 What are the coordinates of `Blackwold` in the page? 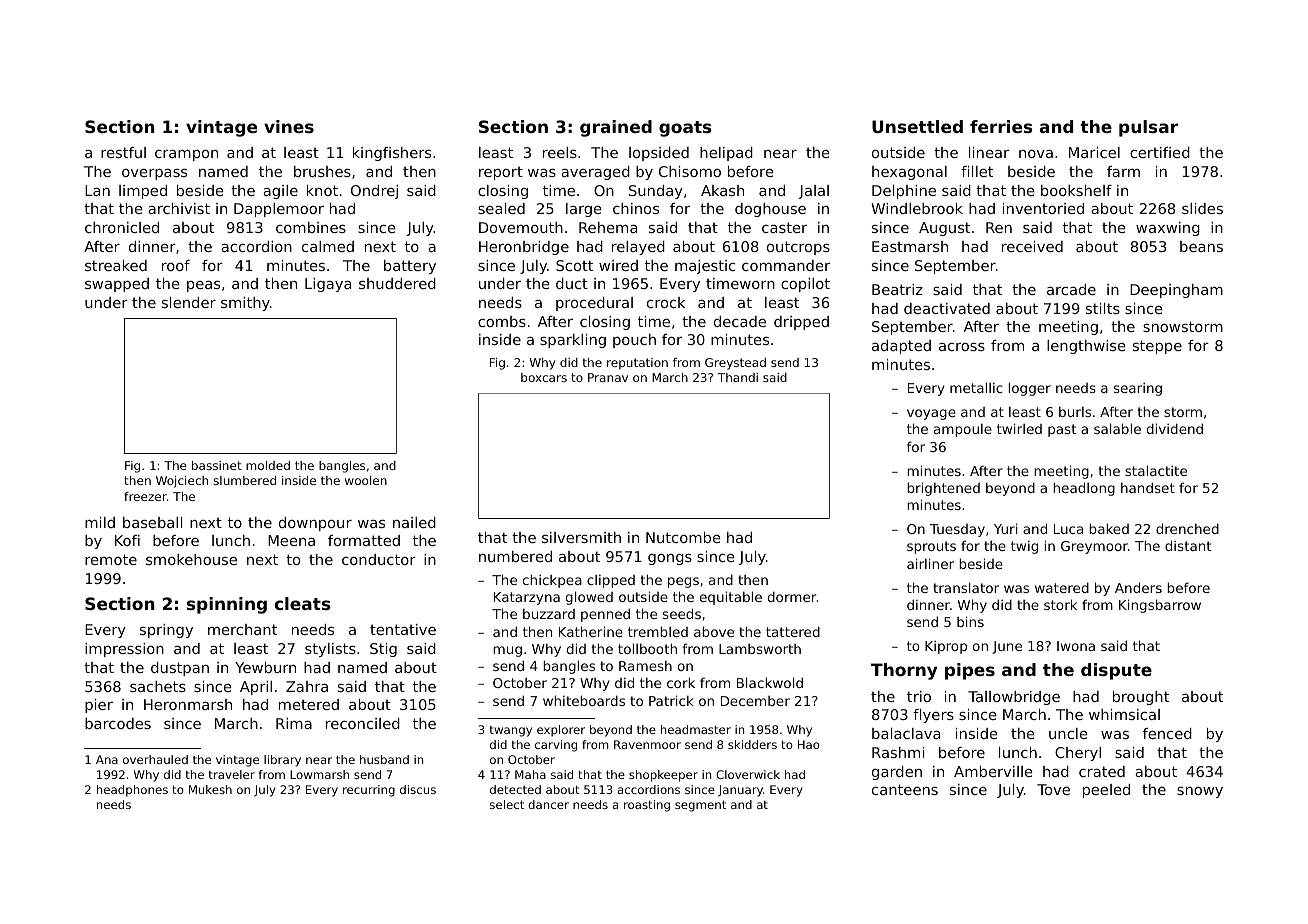 It's located at (770, 682).
